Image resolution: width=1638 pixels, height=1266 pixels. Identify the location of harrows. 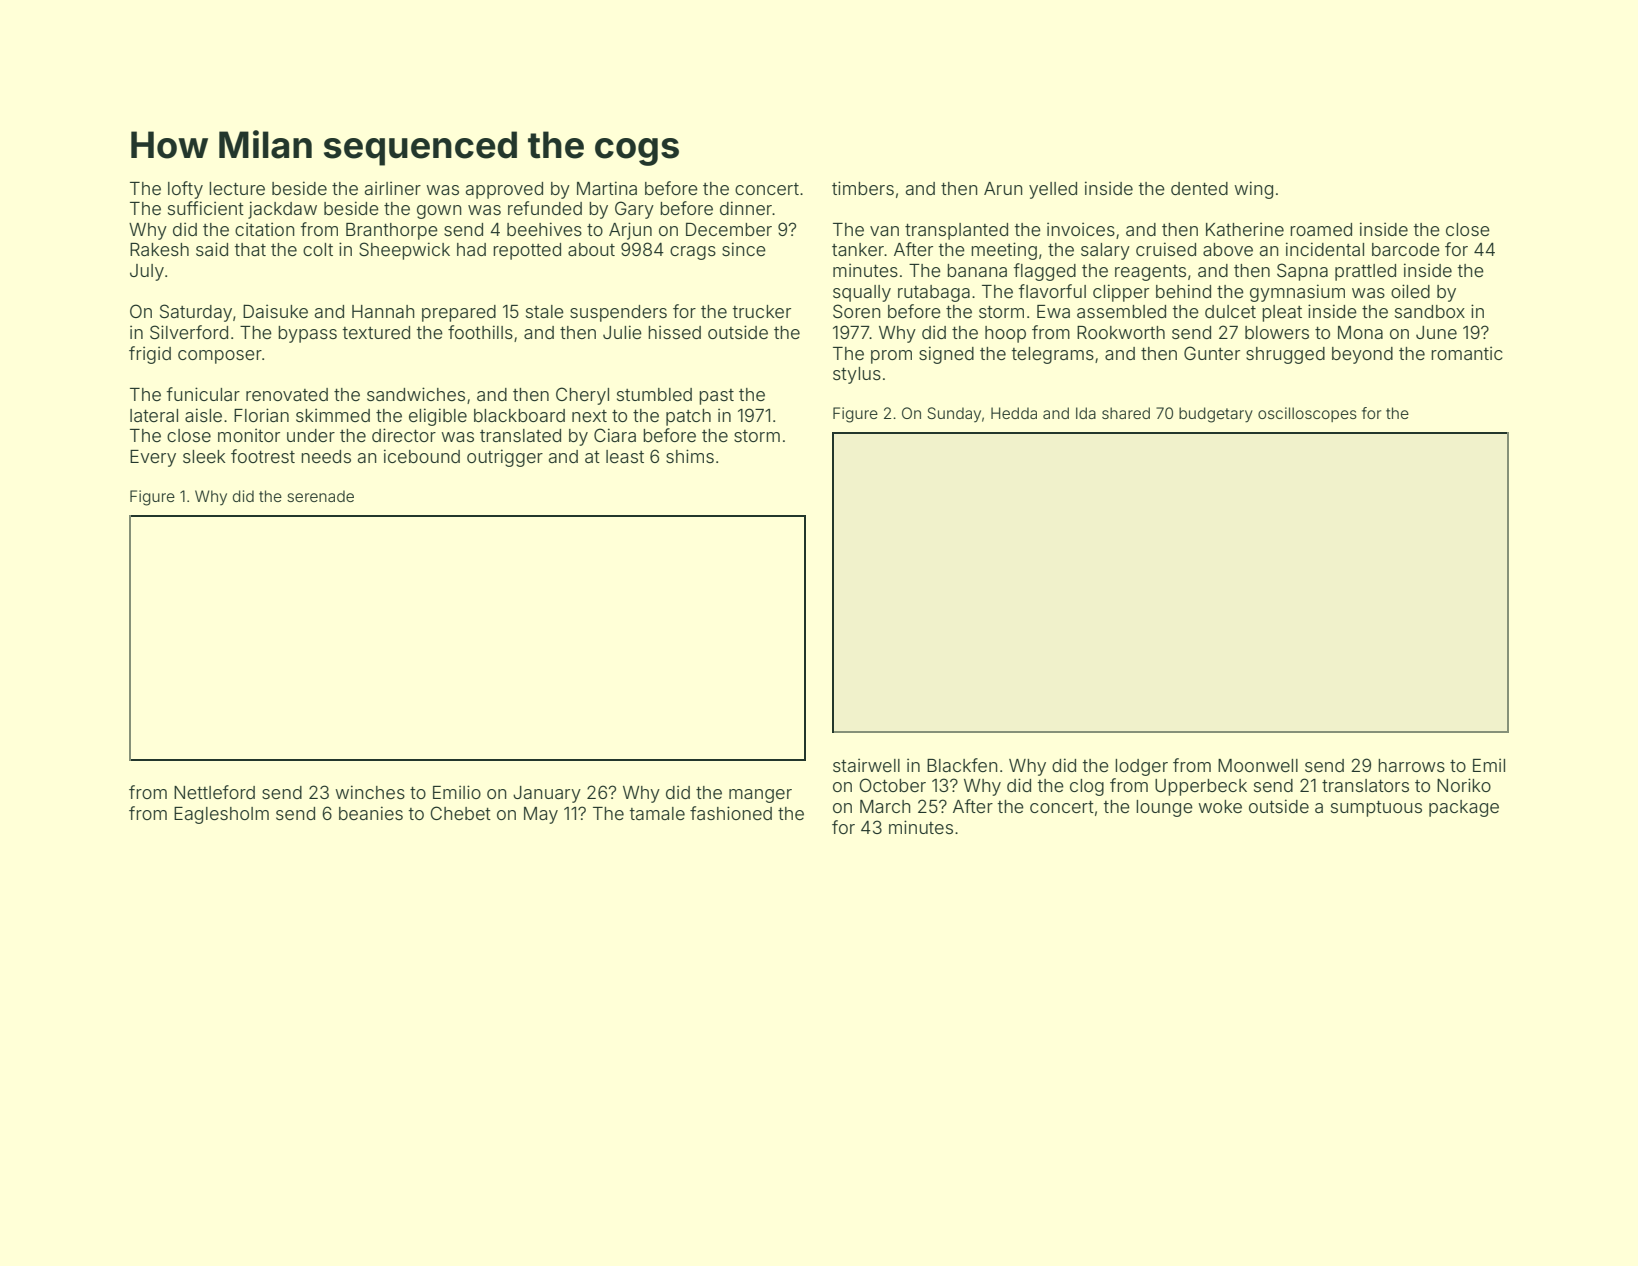
(1411, 765).
